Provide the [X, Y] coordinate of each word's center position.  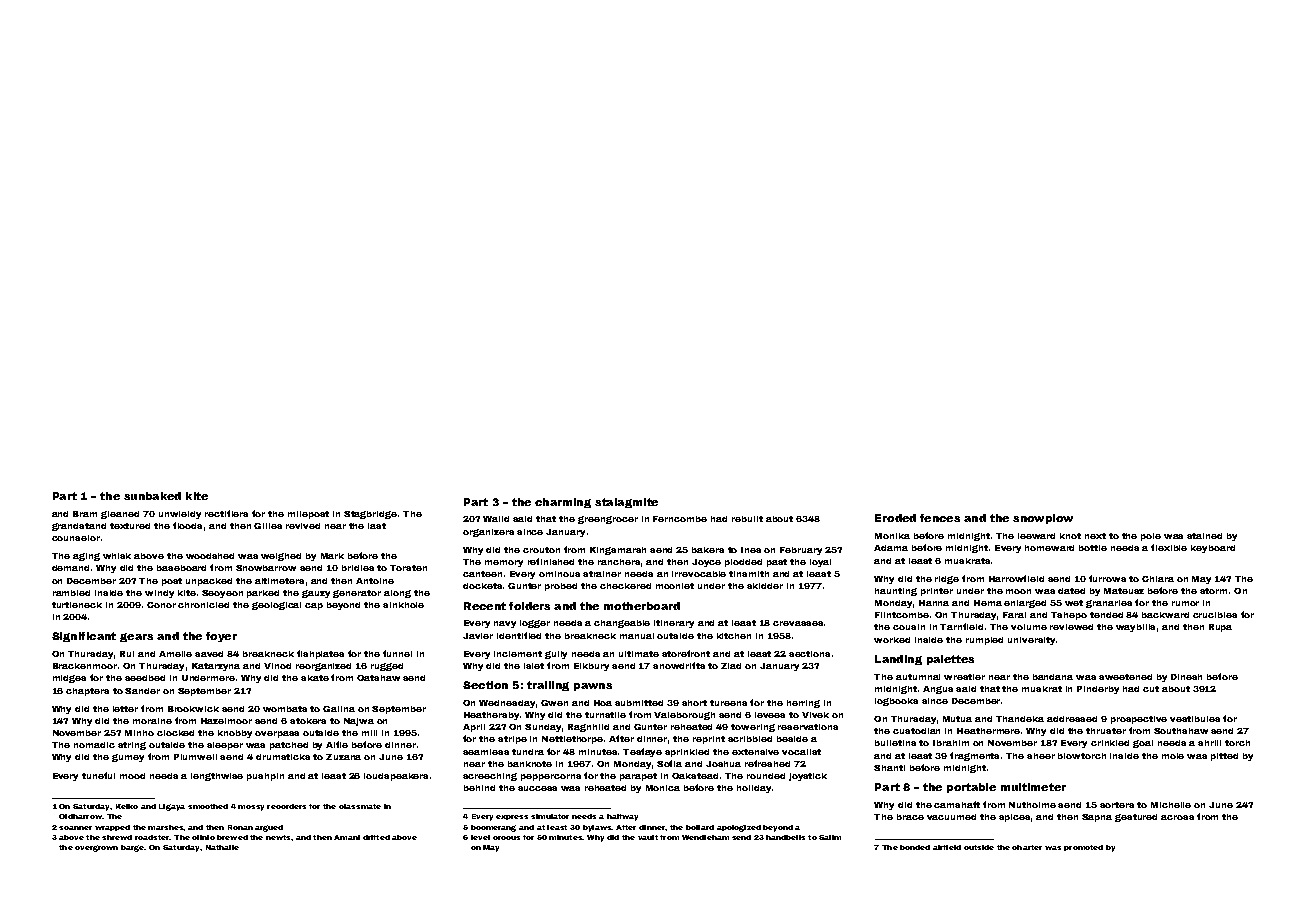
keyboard [1213, 549]
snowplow [1043, 519]
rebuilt [747, 519]
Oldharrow [80, 816]
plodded [743, 563]
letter [125, 709]
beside [792, 739]
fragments [974, 756]
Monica [663, 788]
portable [971, 788]
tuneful [98, 775]
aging [86, 557]
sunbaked [152, 496]
